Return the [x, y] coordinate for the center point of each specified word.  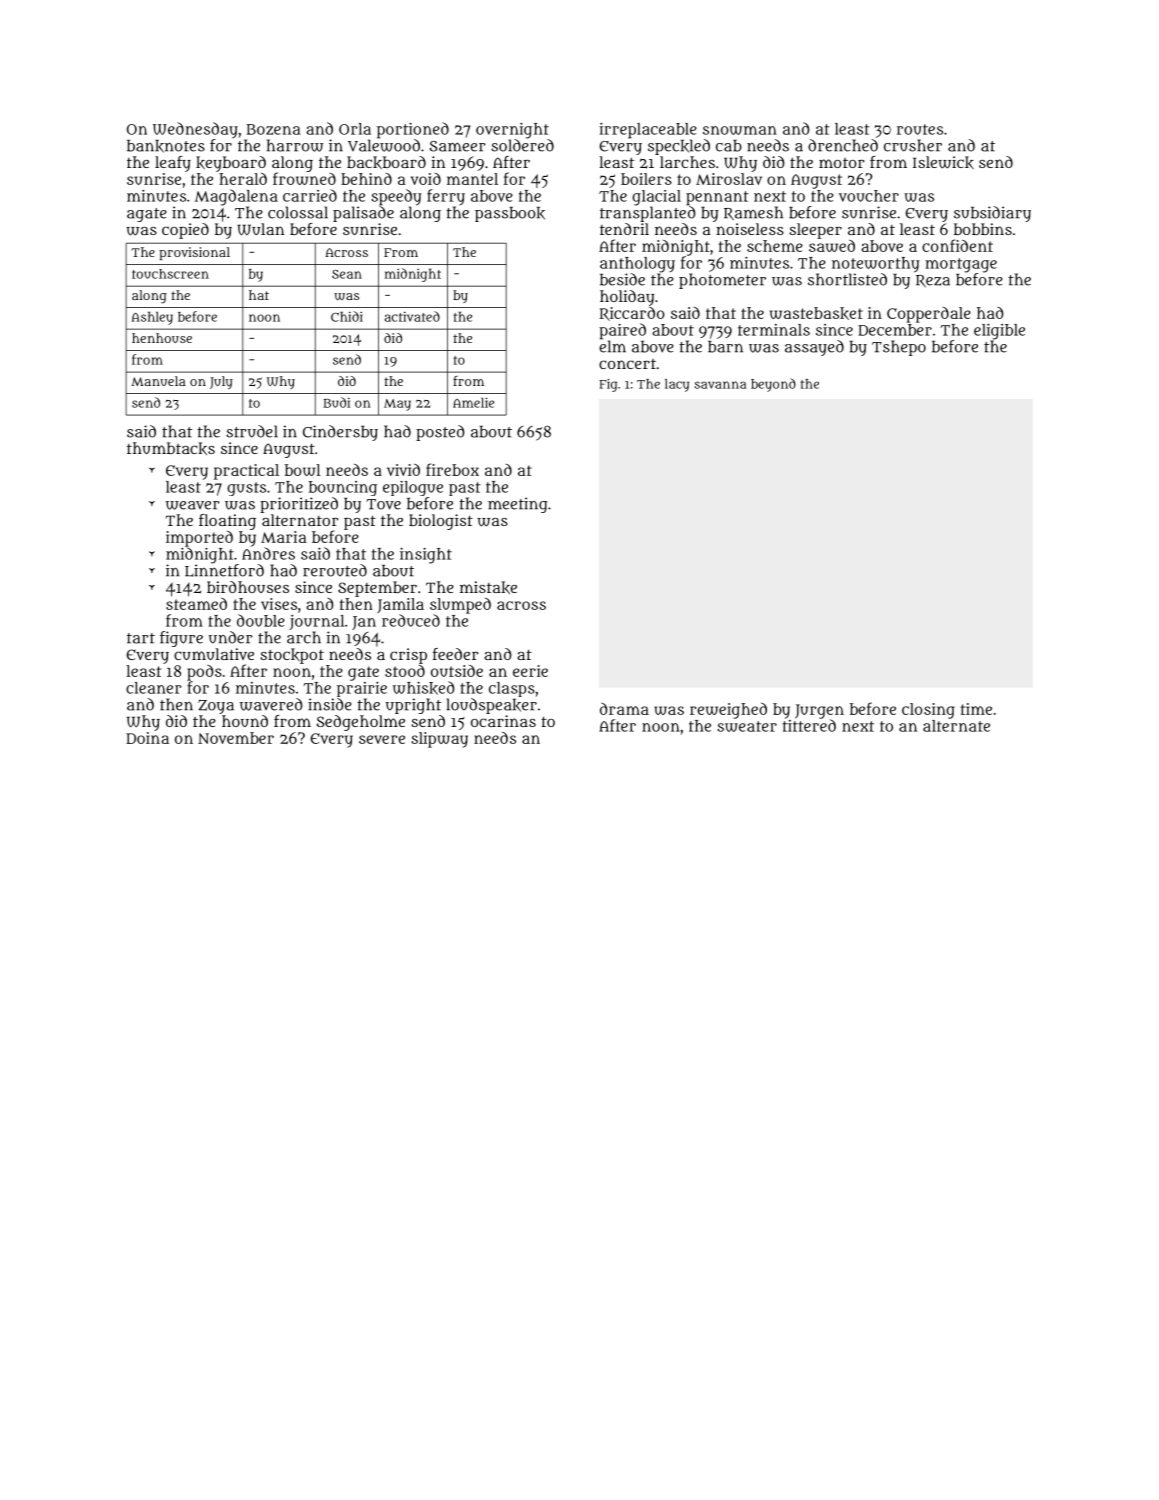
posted [440, 433]
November [236, 738]
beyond [773, 385]
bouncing [343, 488]
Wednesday [195, 130]
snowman [740, 130]
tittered [809, 725]
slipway [439, 740]
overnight [512, 131]
